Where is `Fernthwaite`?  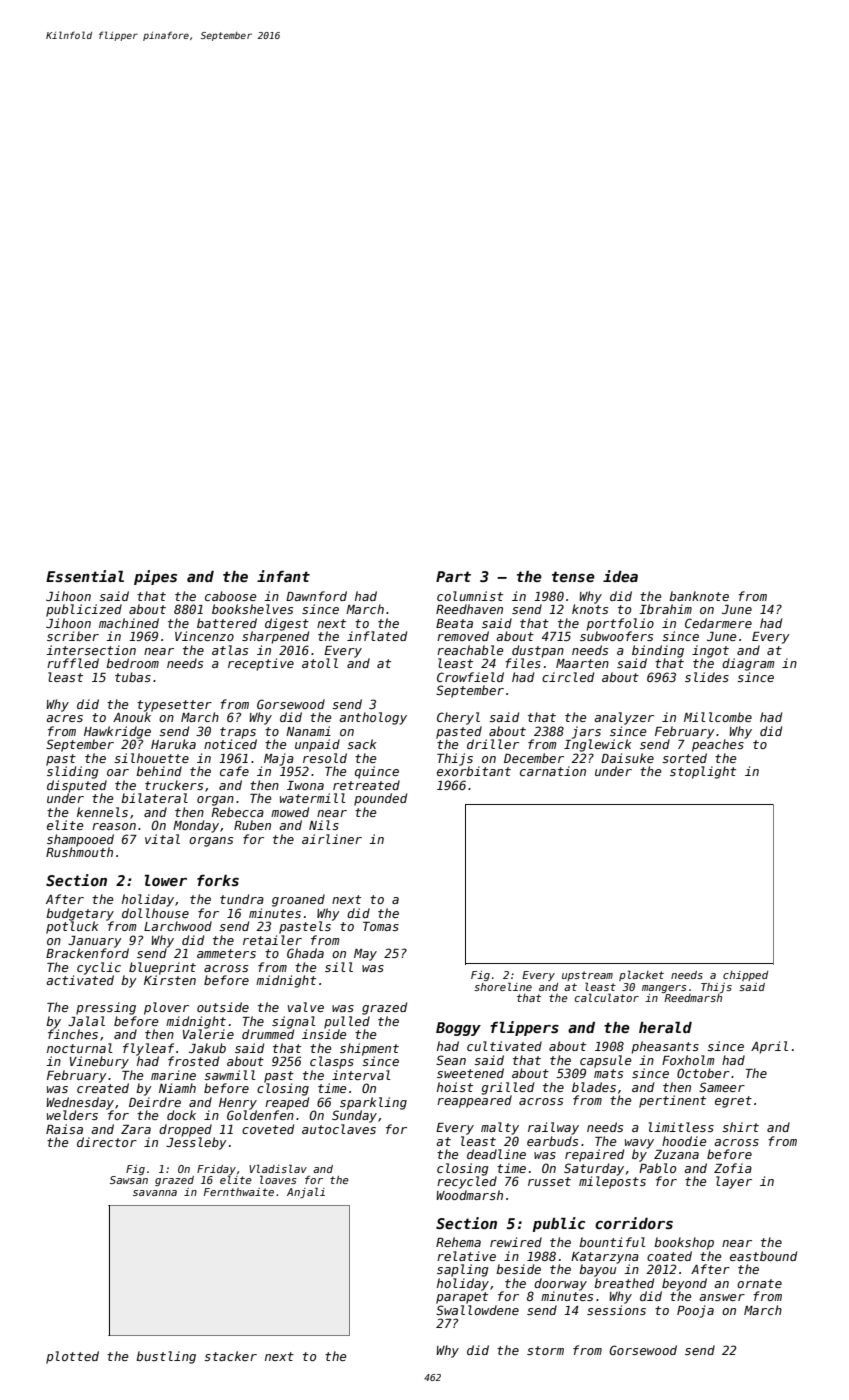 Fernthwaite is located at coordinates (239, 1192).
